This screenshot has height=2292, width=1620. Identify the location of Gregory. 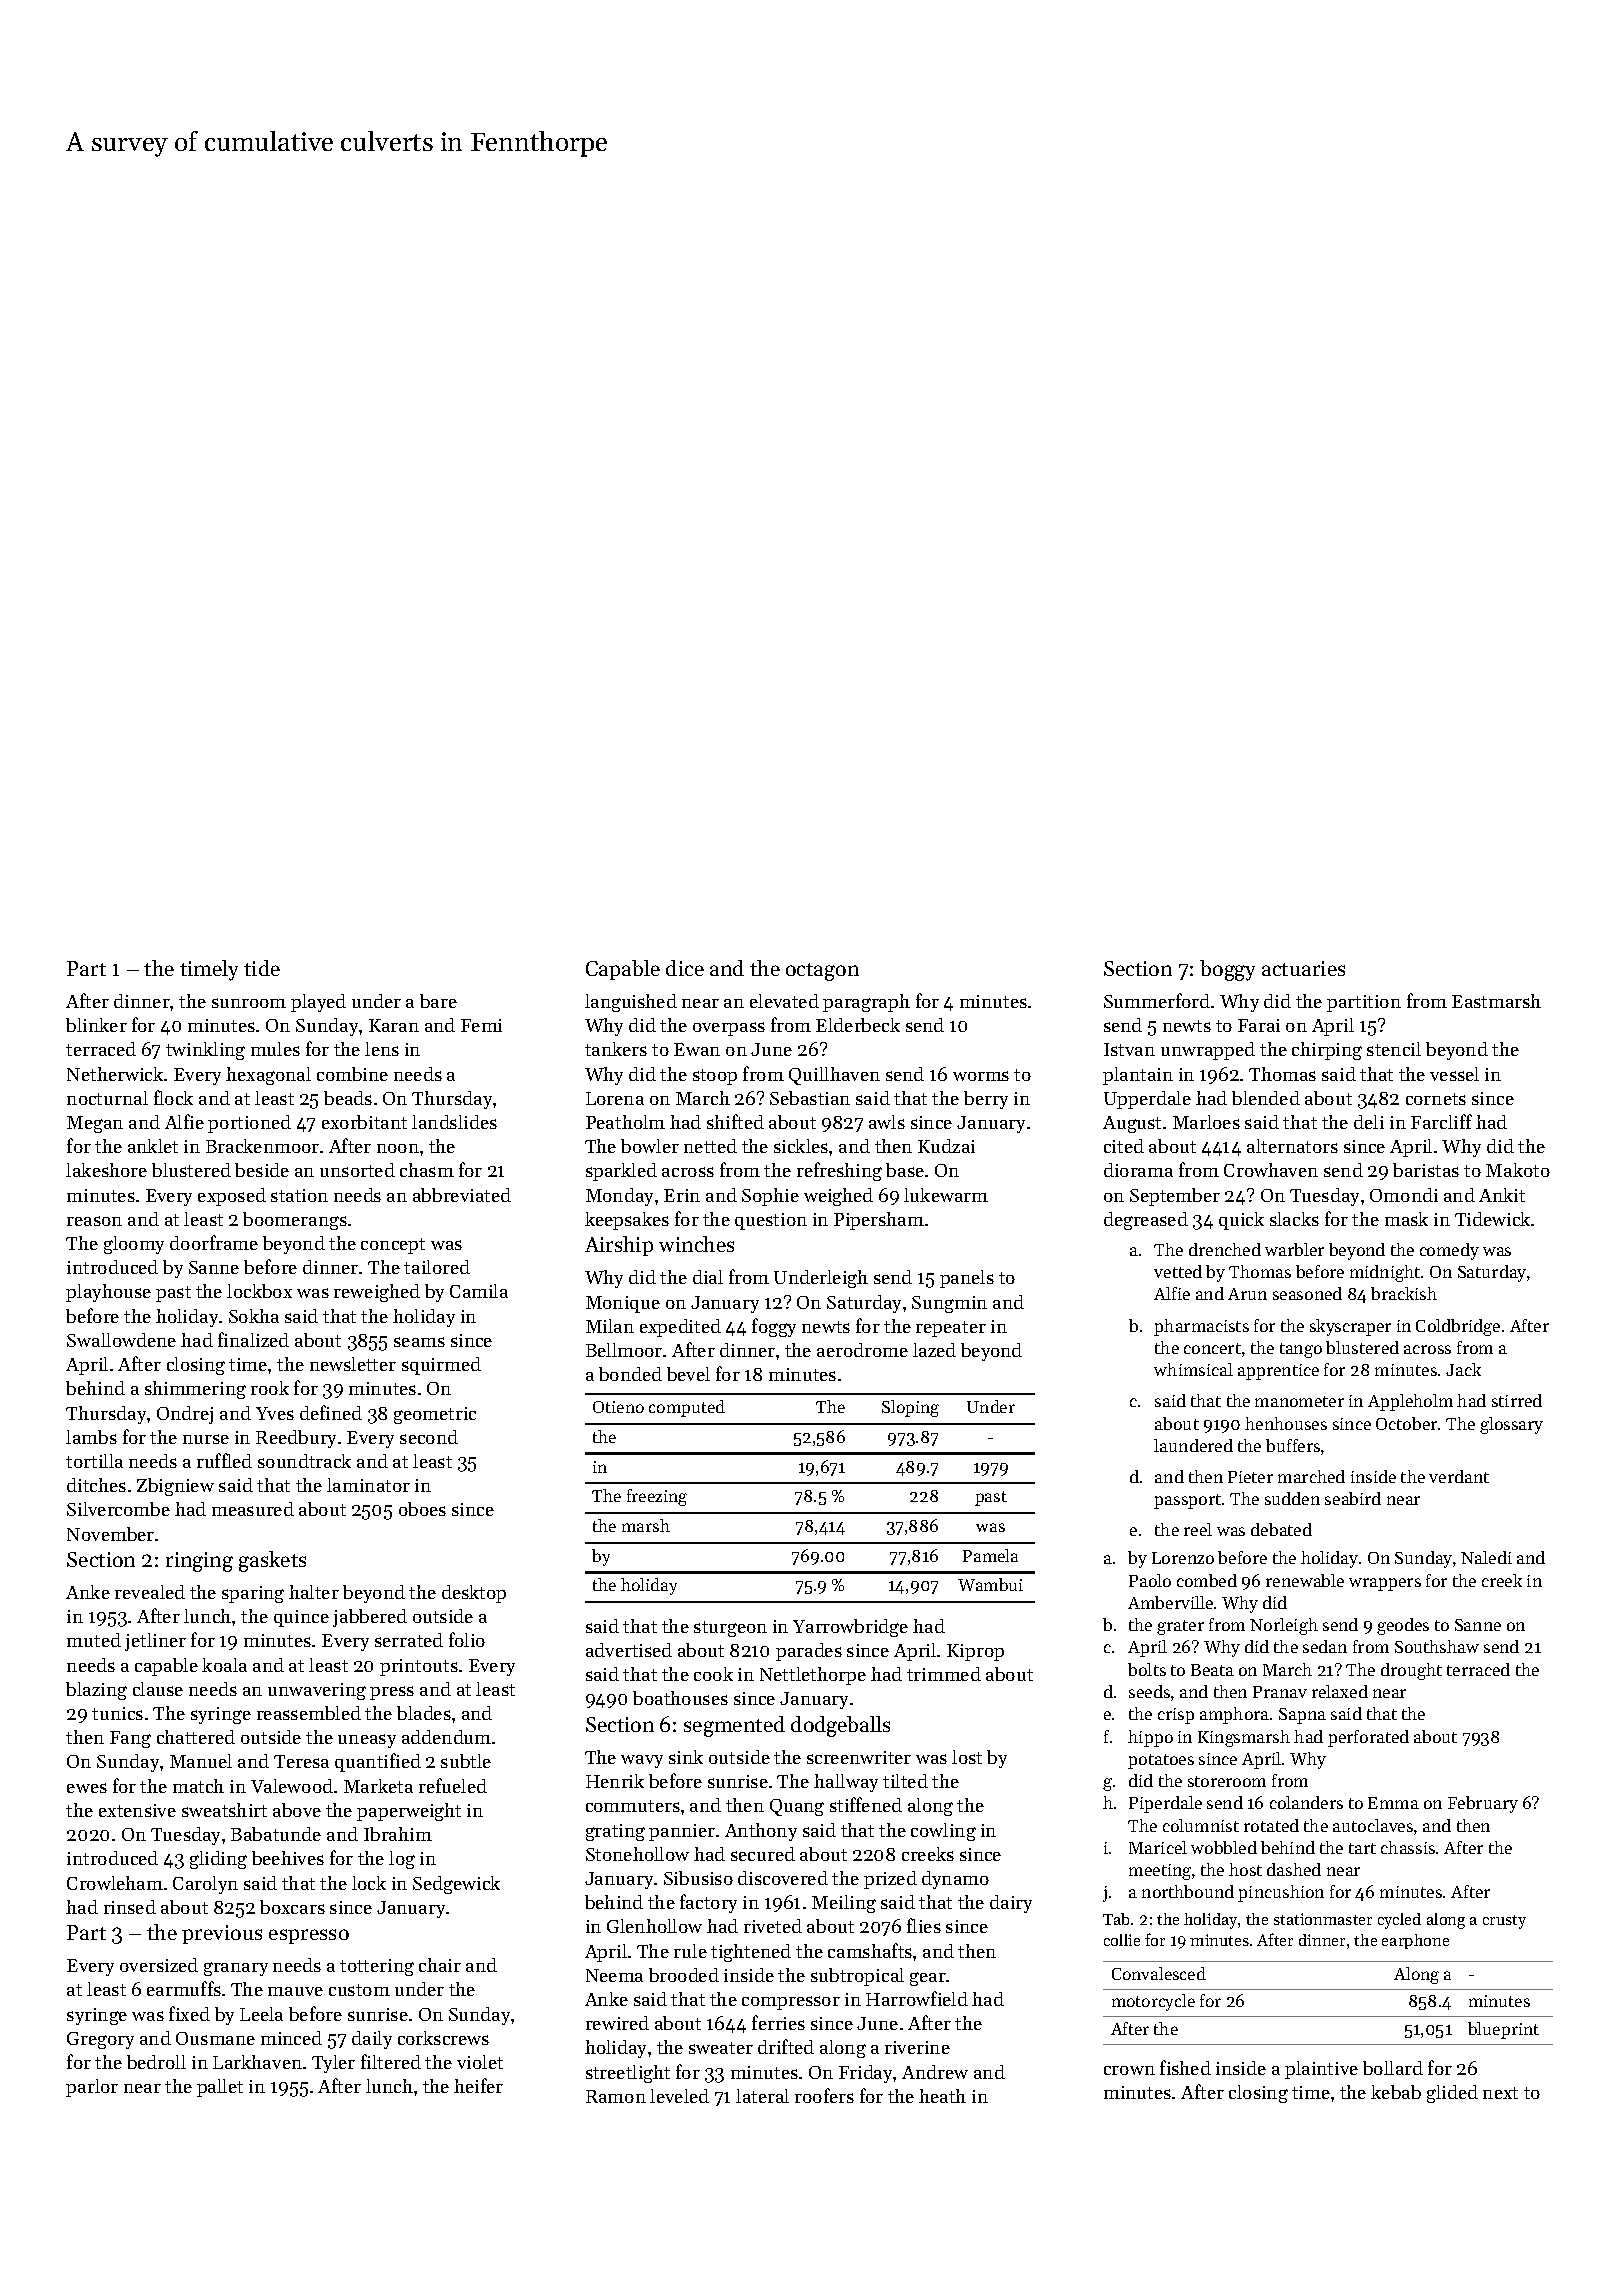
(100, 2040).
